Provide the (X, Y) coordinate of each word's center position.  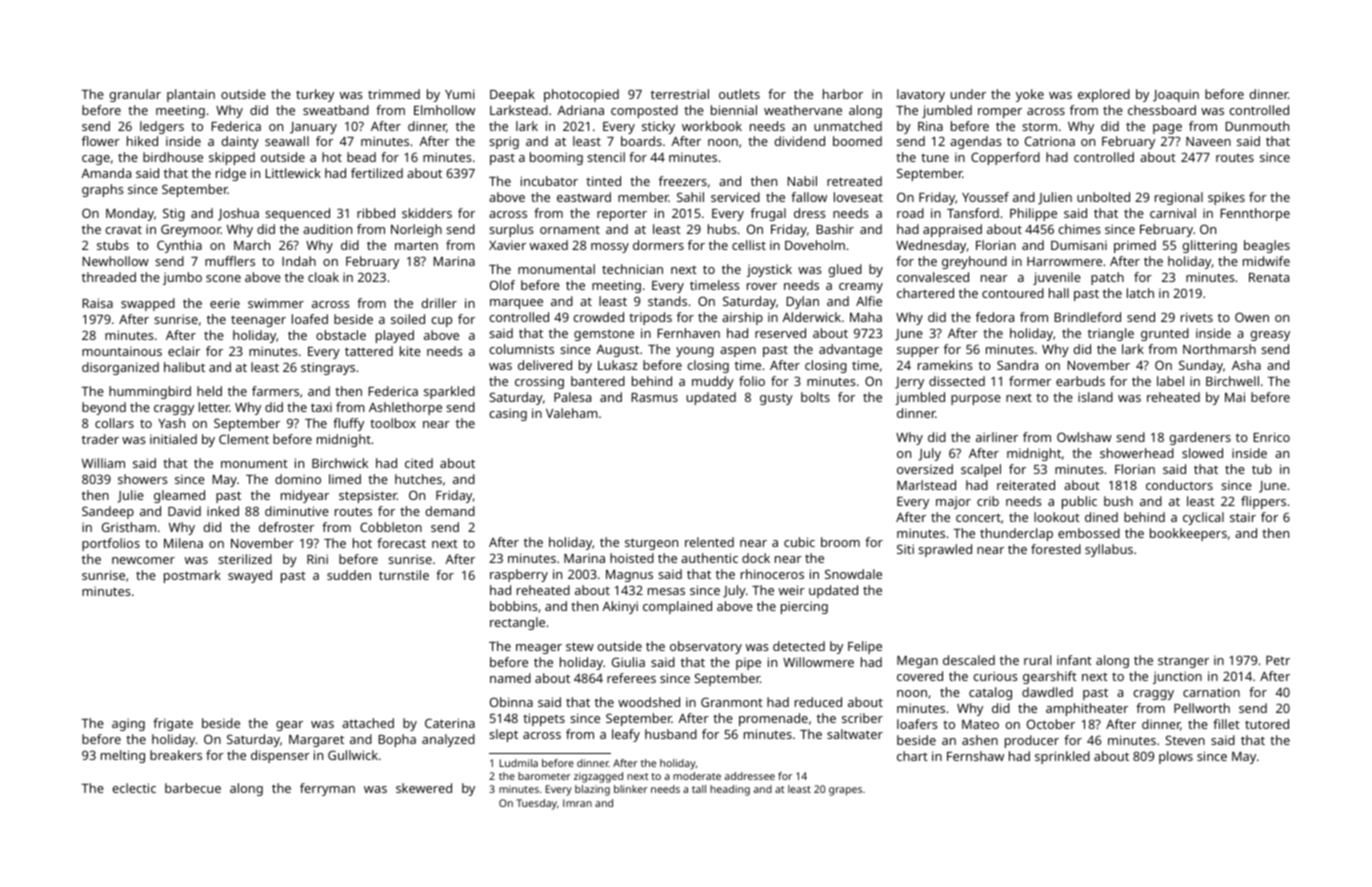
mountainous (122, 351)
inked (223, 511)
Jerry (909, 383)
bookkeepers (1188, 534)
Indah (299, 261)
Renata (1269, 277)
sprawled (945, 550)
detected (799, 646)
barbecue (193, 788)
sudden (349, 575)
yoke (1030, 95)
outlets (739, 94)
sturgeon (651, 544)
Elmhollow (444, 110)
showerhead (1137, 453)
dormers (658, 245)
